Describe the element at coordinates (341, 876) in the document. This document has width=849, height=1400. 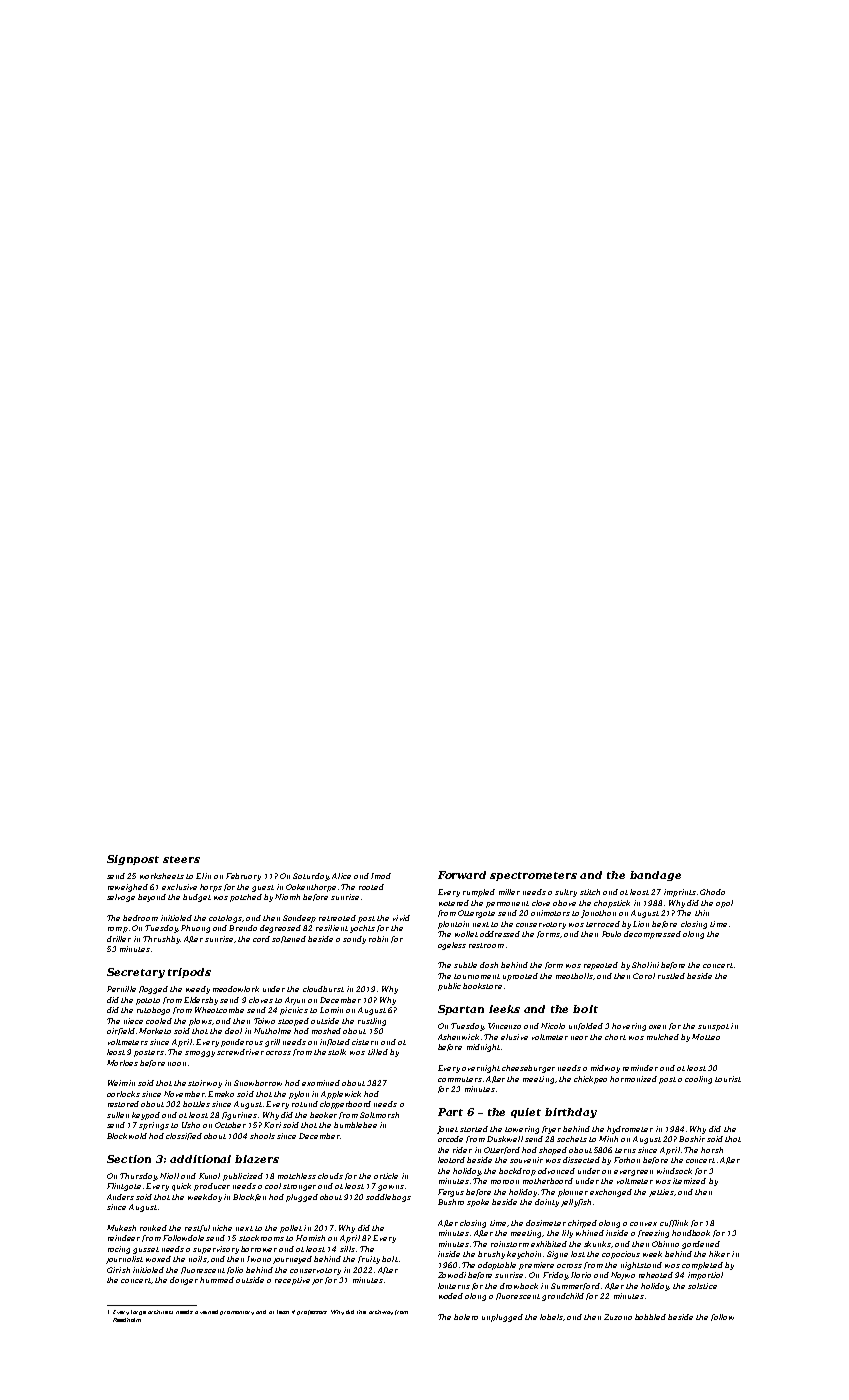
I see `Alice` at that location.
